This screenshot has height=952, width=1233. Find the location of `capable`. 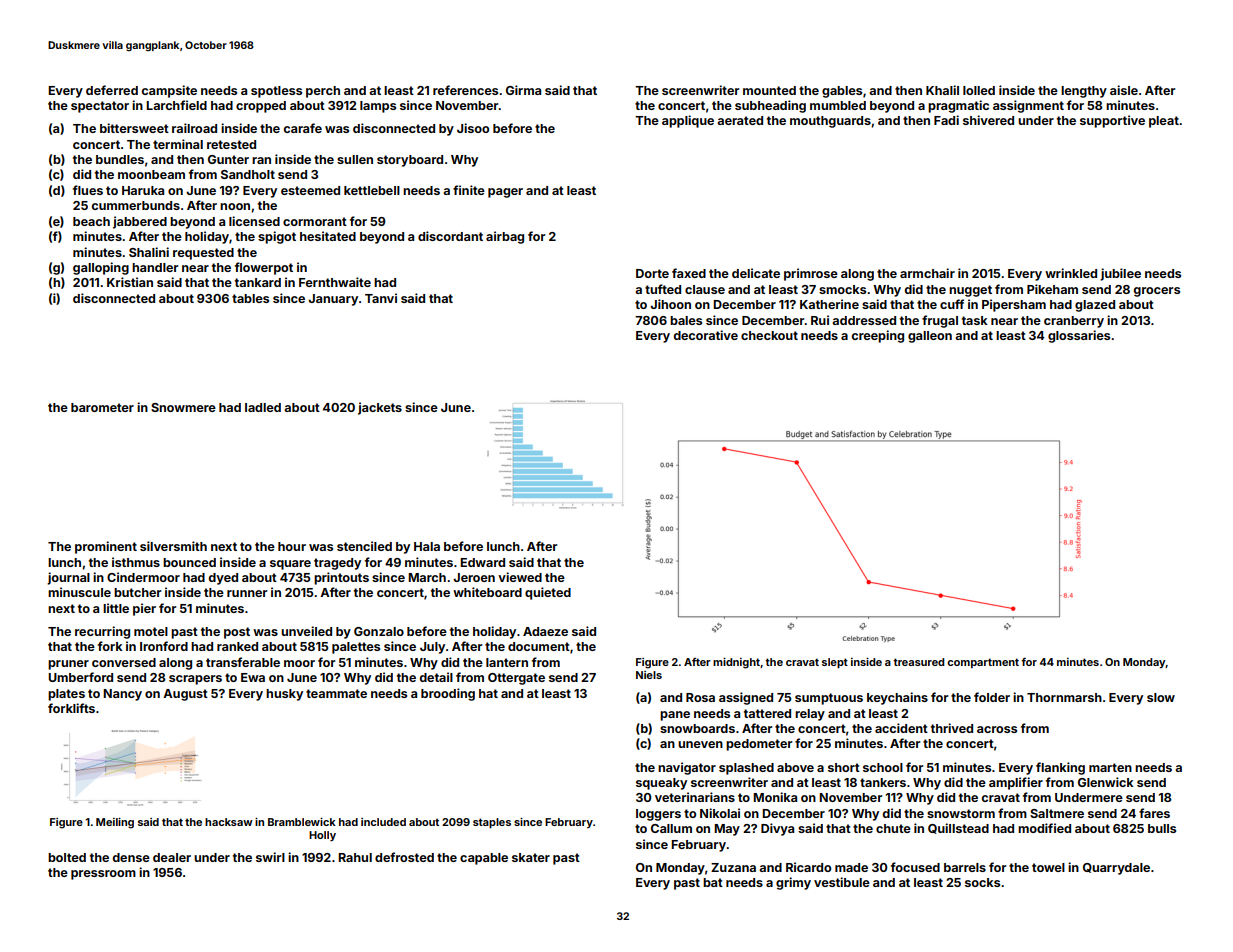

capable is located at coordinates (484, 859).
